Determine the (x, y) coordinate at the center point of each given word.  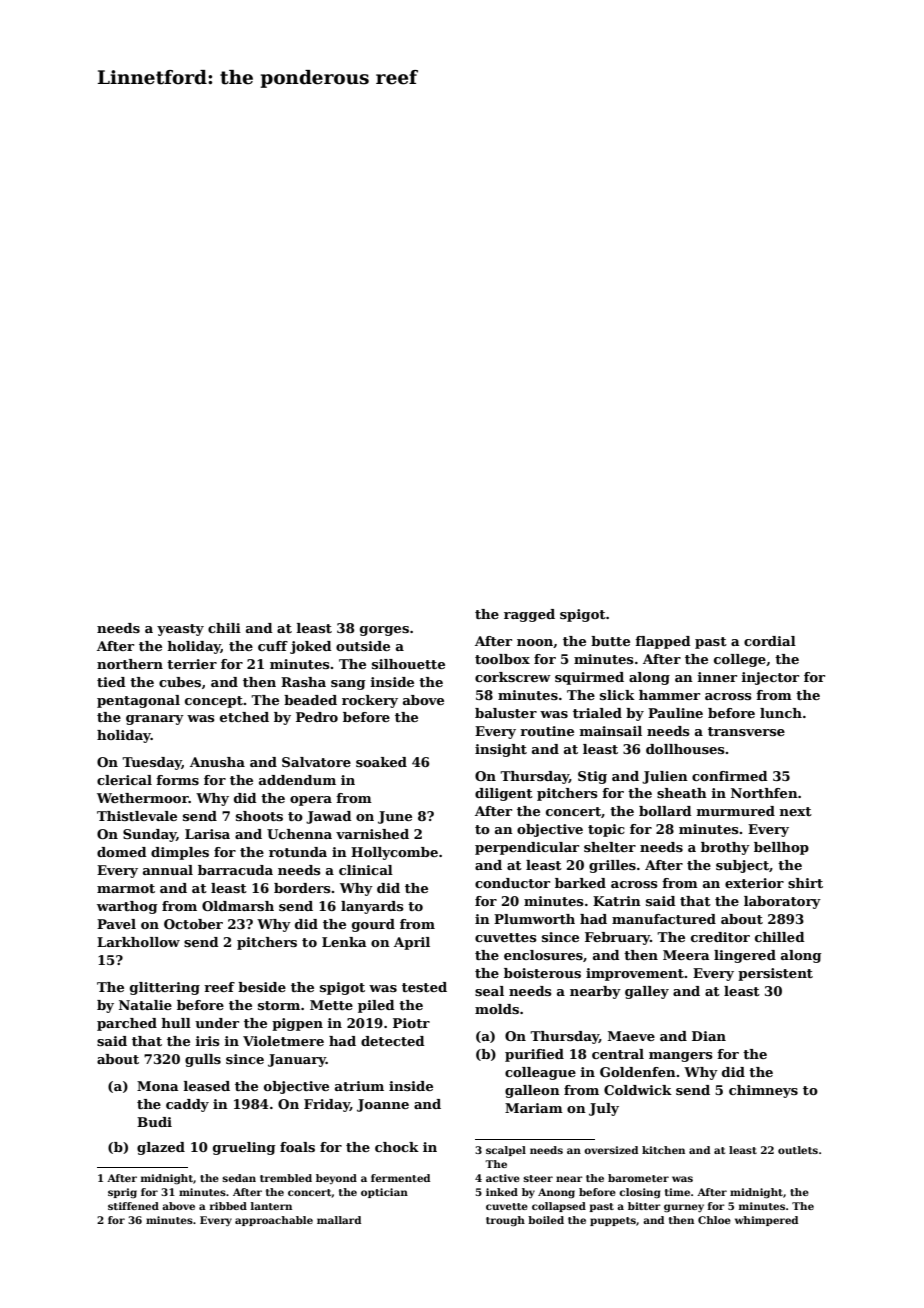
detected (393, 1041)
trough (505, 1221)
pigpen (297, 1024)
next (796, 811)
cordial (770, 641)
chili (224, 628)
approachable (274, 1221)
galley (647, 992)
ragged (529, 615)
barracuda (235, 870)
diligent (504, 794)
